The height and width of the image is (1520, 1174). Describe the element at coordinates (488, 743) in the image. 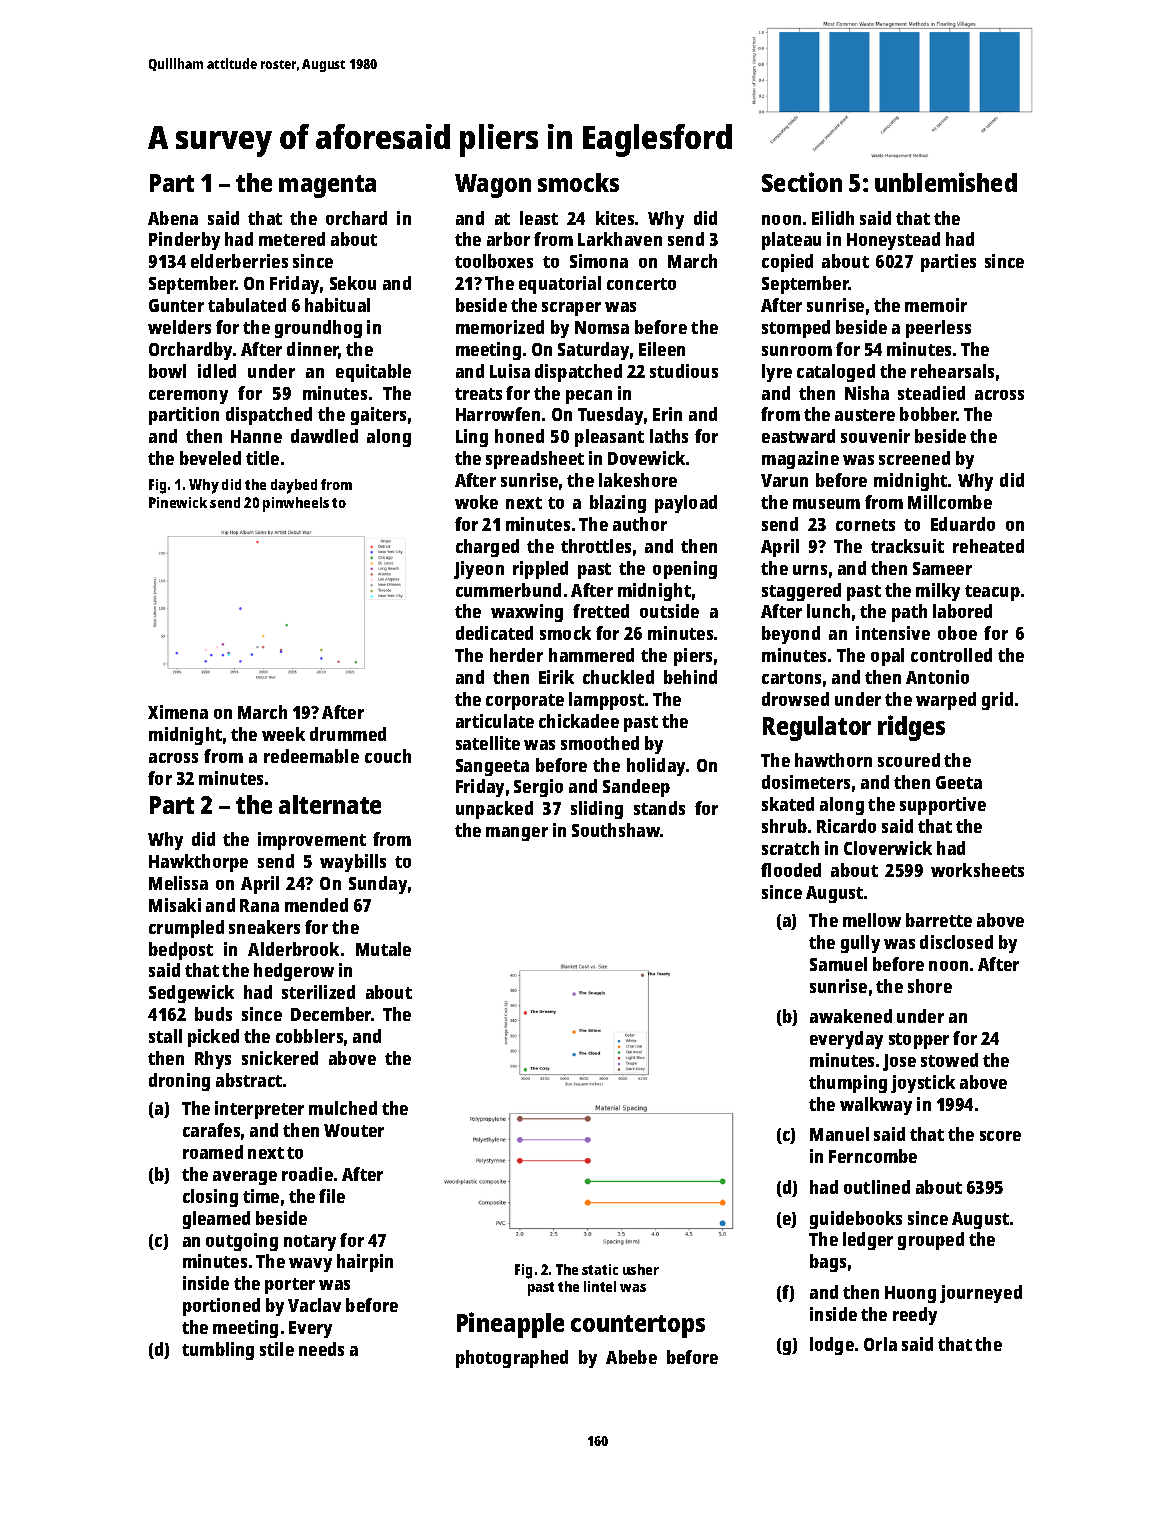

I see `satellite` at that location.
